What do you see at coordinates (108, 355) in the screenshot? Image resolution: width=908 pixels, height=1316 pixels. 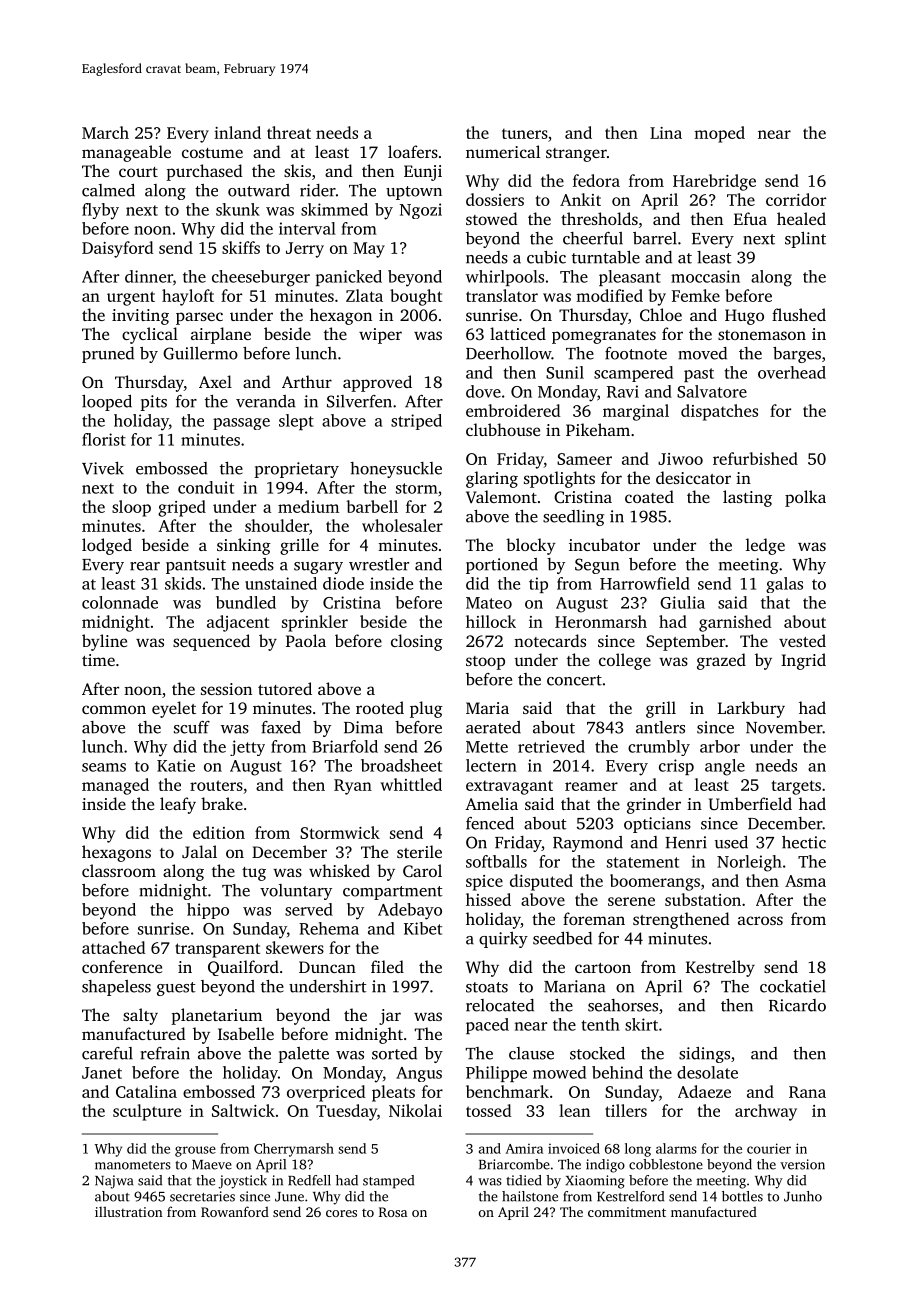 I see `pruned` at bounding box center [108, 355].
